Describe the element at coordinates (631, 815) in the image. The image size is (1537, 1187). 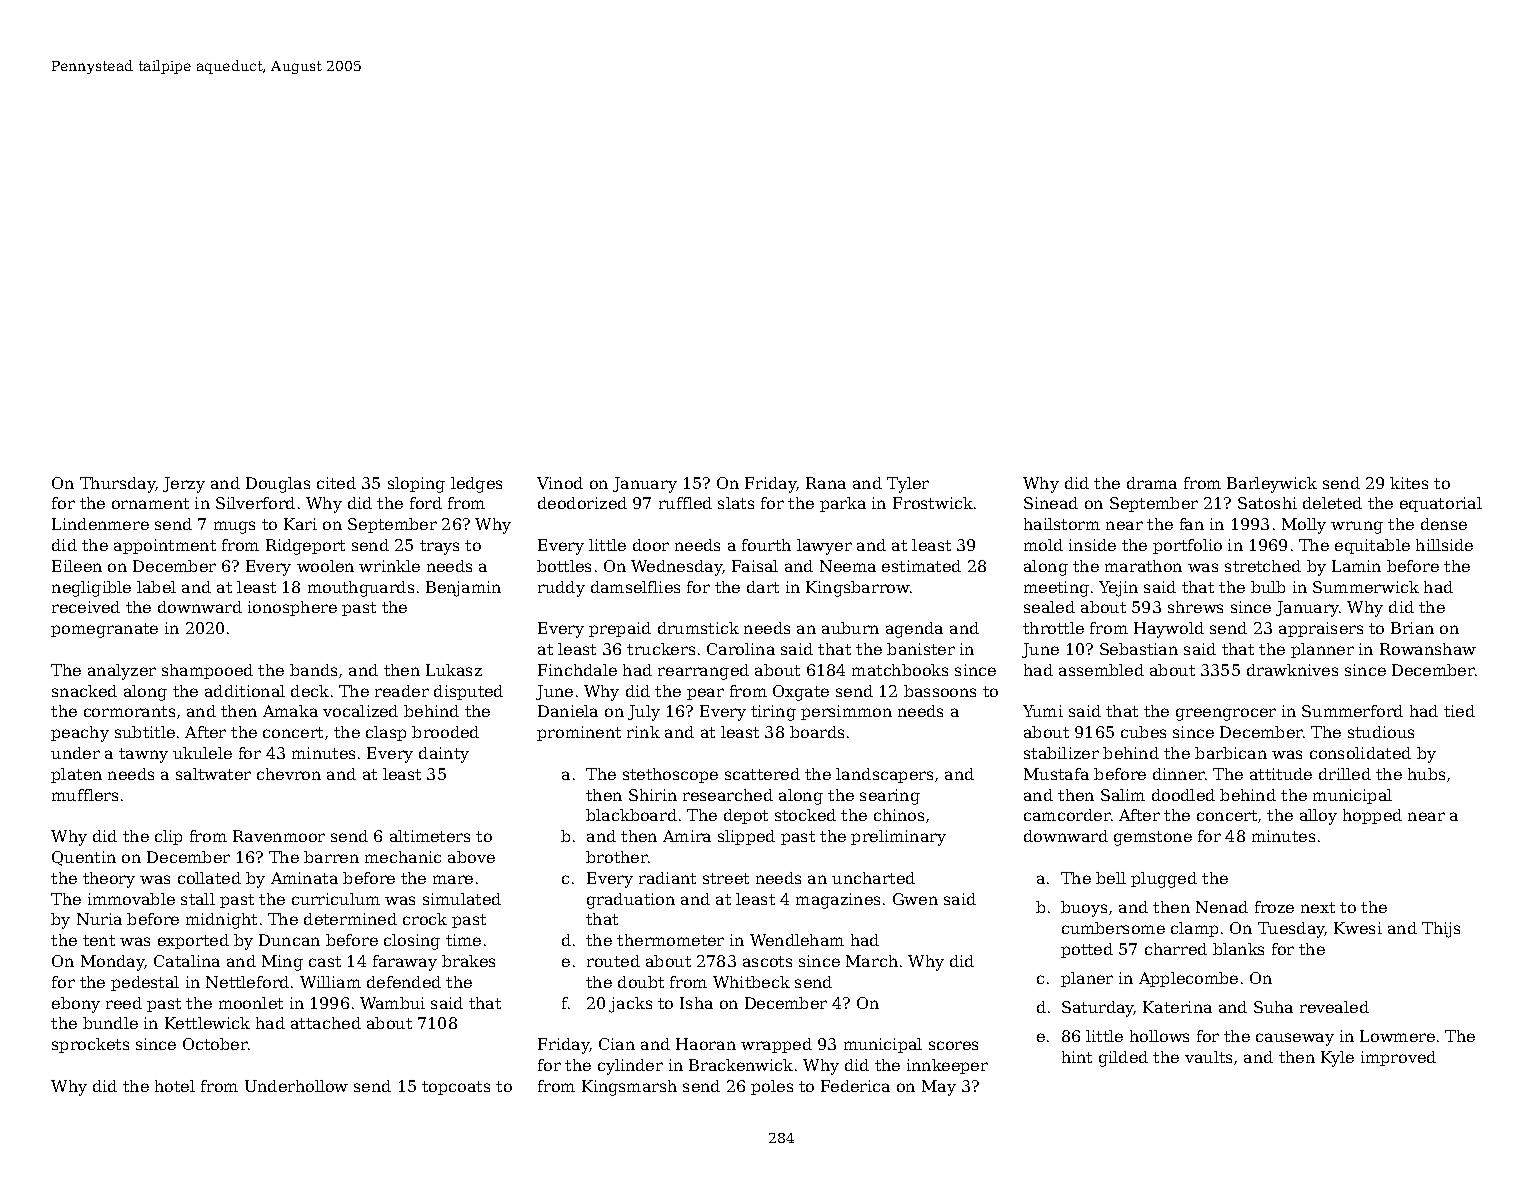
I see `blackboard` at that location.
